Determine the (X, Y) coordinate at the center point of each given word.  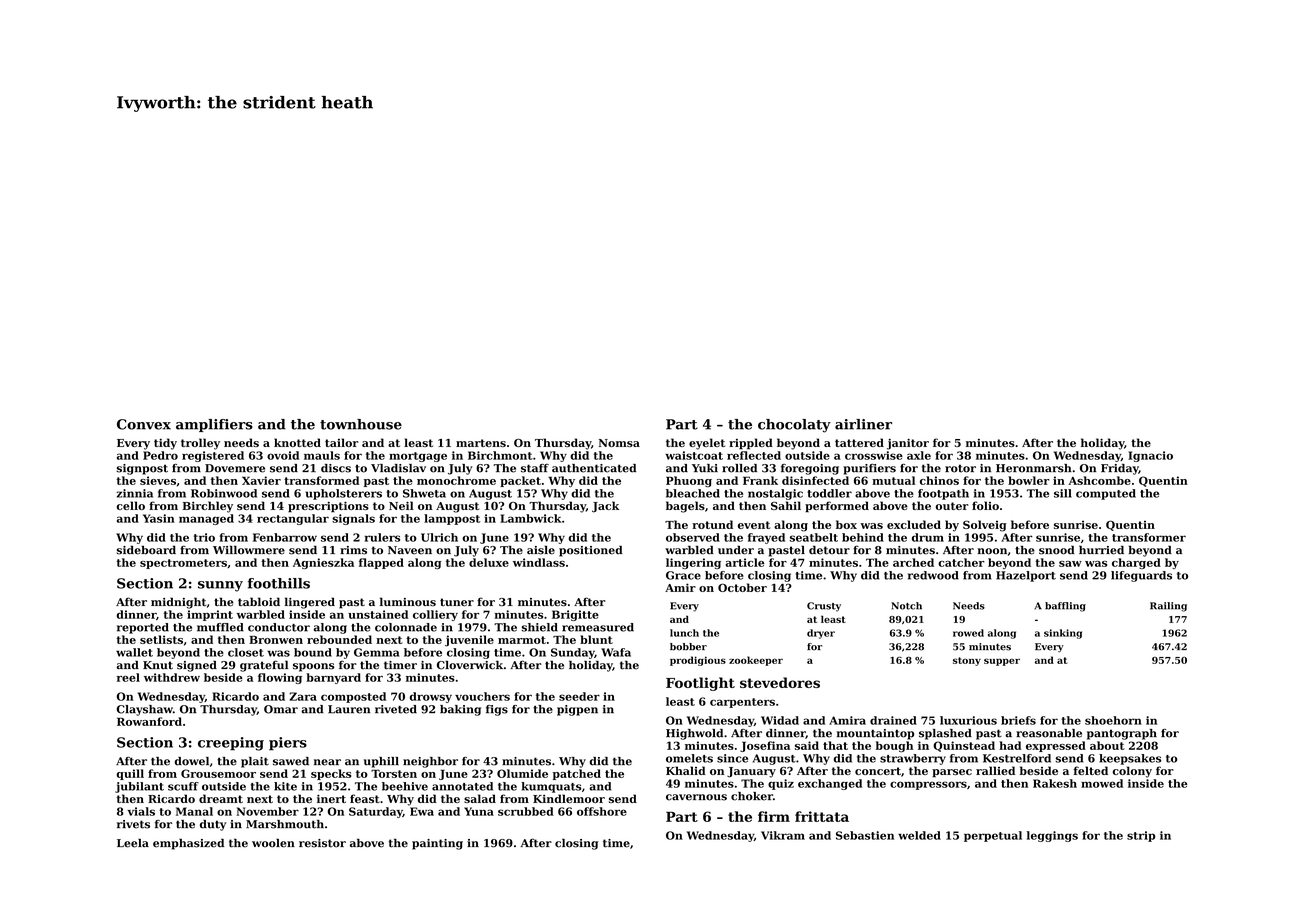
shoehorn (1113, 720)
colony (1132, 772)
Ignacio (1150, 456)
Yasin (159, 518)
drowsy (431, 697)
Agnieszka (323, 563)
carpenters (742, 703)
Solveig (985, 526)
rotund (712, 524)
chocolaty (794, 426)
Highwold (694, 734)
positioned (591, 551)
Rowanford (149, 721)
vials (141, 811)
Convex (144, 424)
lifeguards (1141, 576)
